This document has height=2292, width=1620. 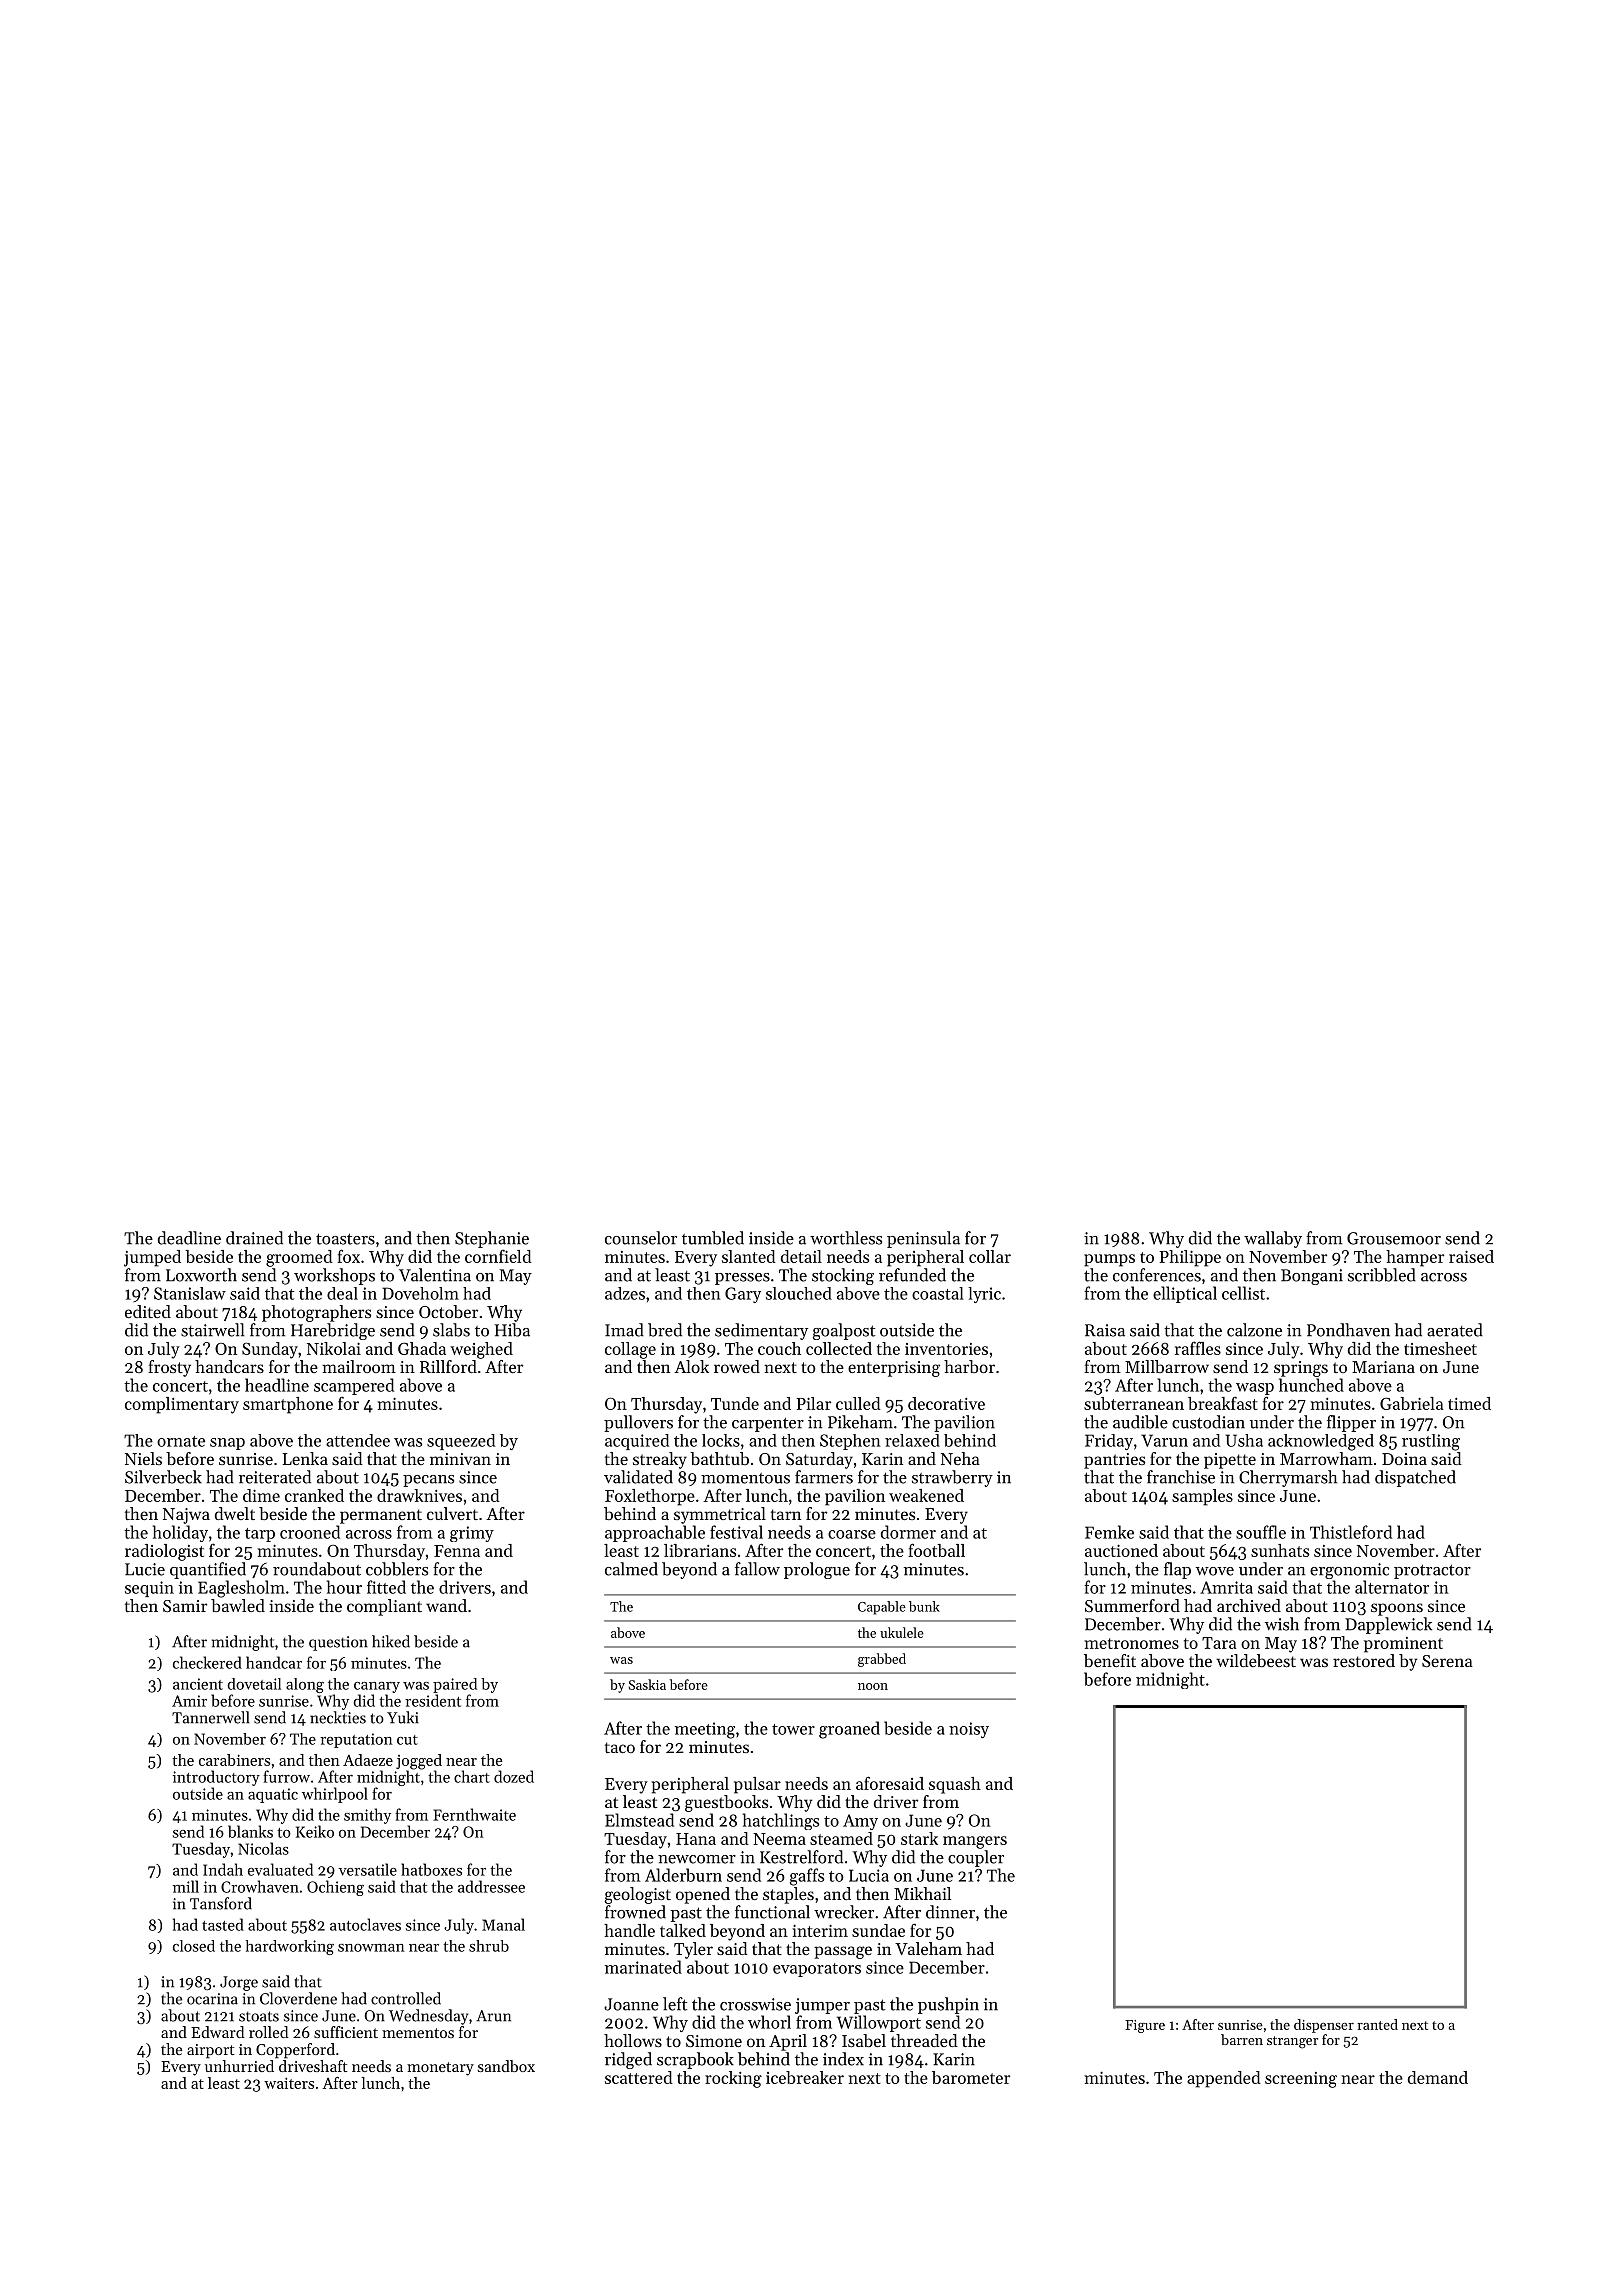 I want to click on headline, so click(x=277, y=1385).
